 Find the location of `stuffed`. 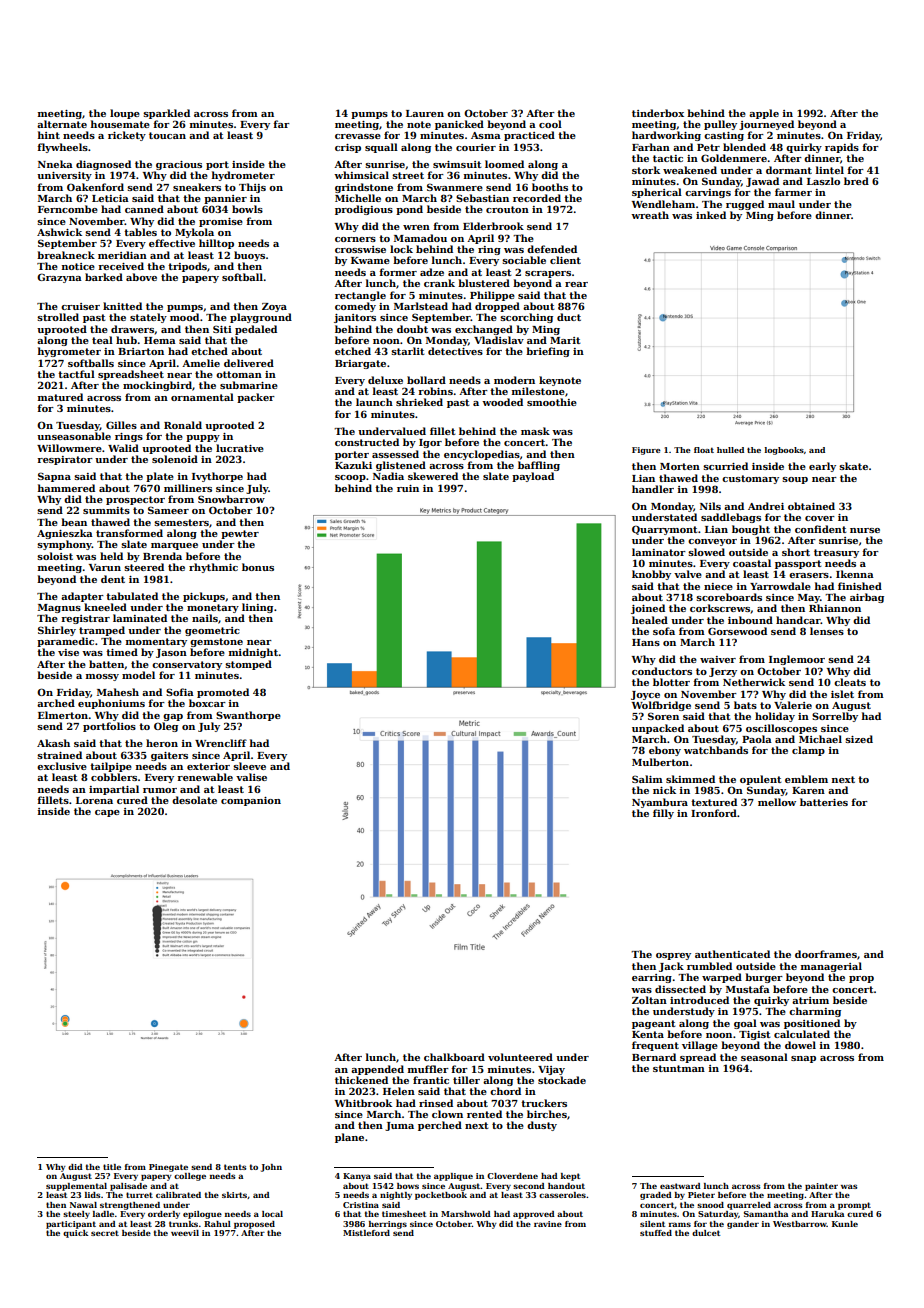

stuffed is located at coordinates (656, 1233).
